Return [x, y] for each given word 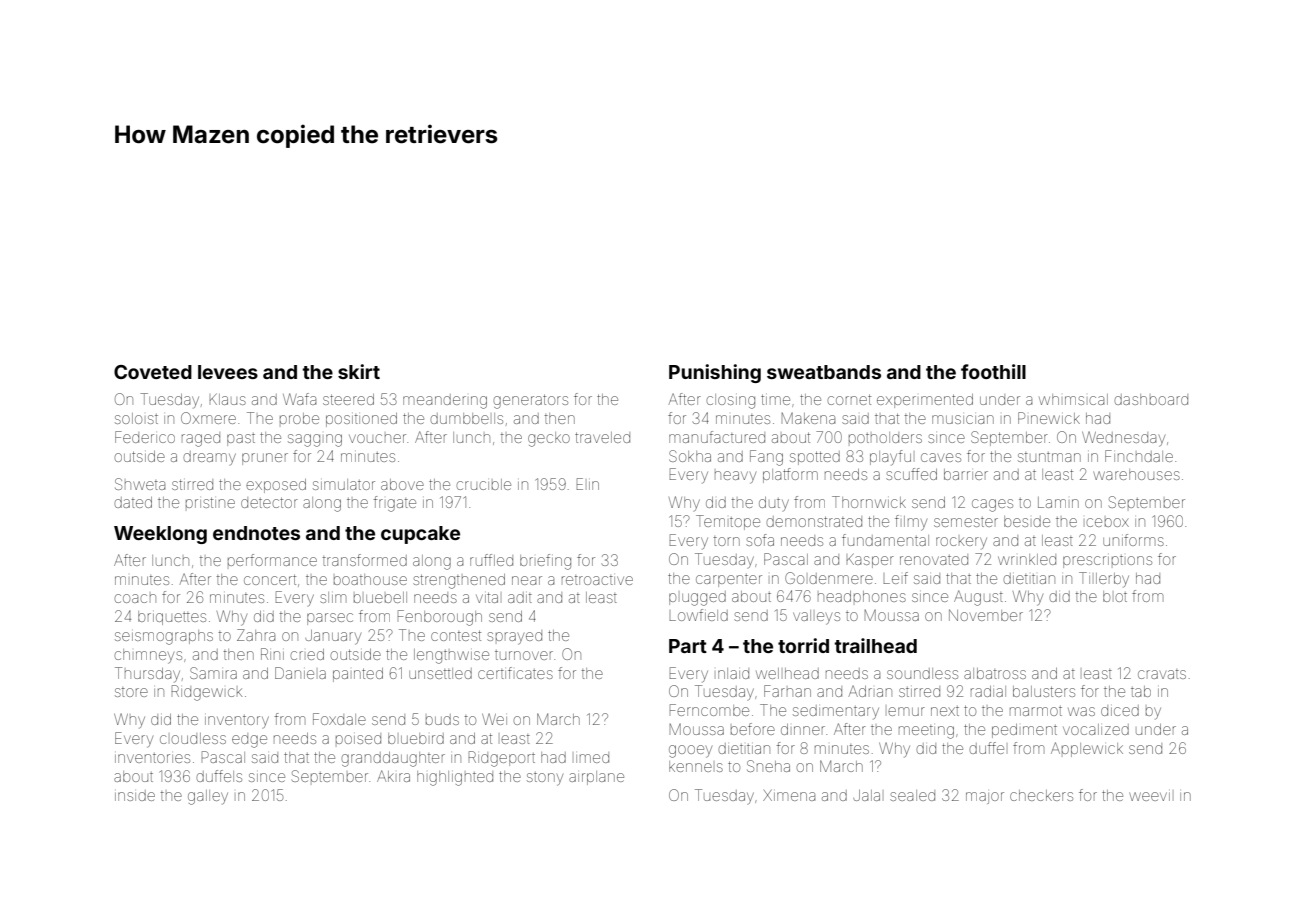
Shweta [140, 484]
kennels [696, 766]
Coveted [153, 372]
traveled [602, 437]
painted [358, 675]
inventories [152, 758]
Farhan [787, 691]
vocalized [1096, 729]
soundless [922, 673]
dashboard [1151, 399]
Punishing [715, 373]
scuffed [911, 474]
